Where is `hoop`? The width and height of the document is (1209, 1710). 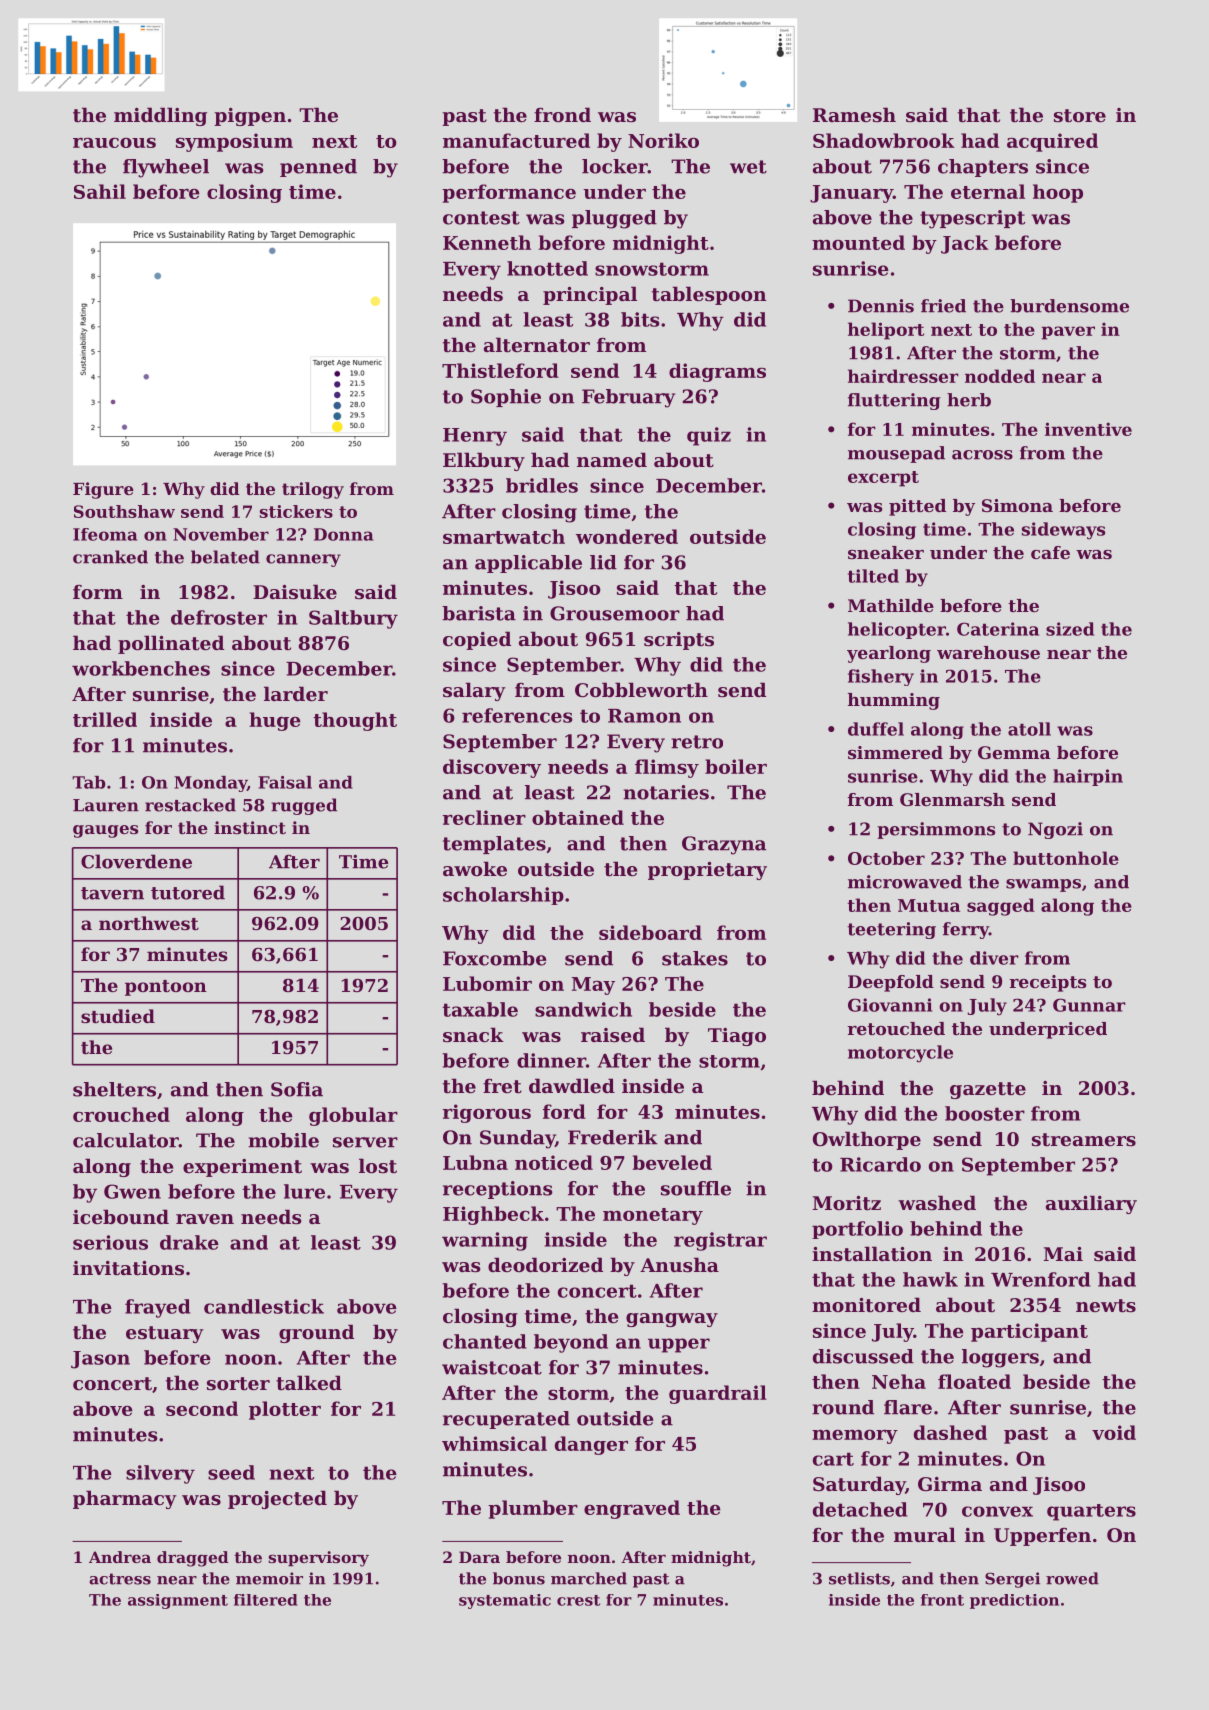
hoop is located at coordinates (1058, 193).
